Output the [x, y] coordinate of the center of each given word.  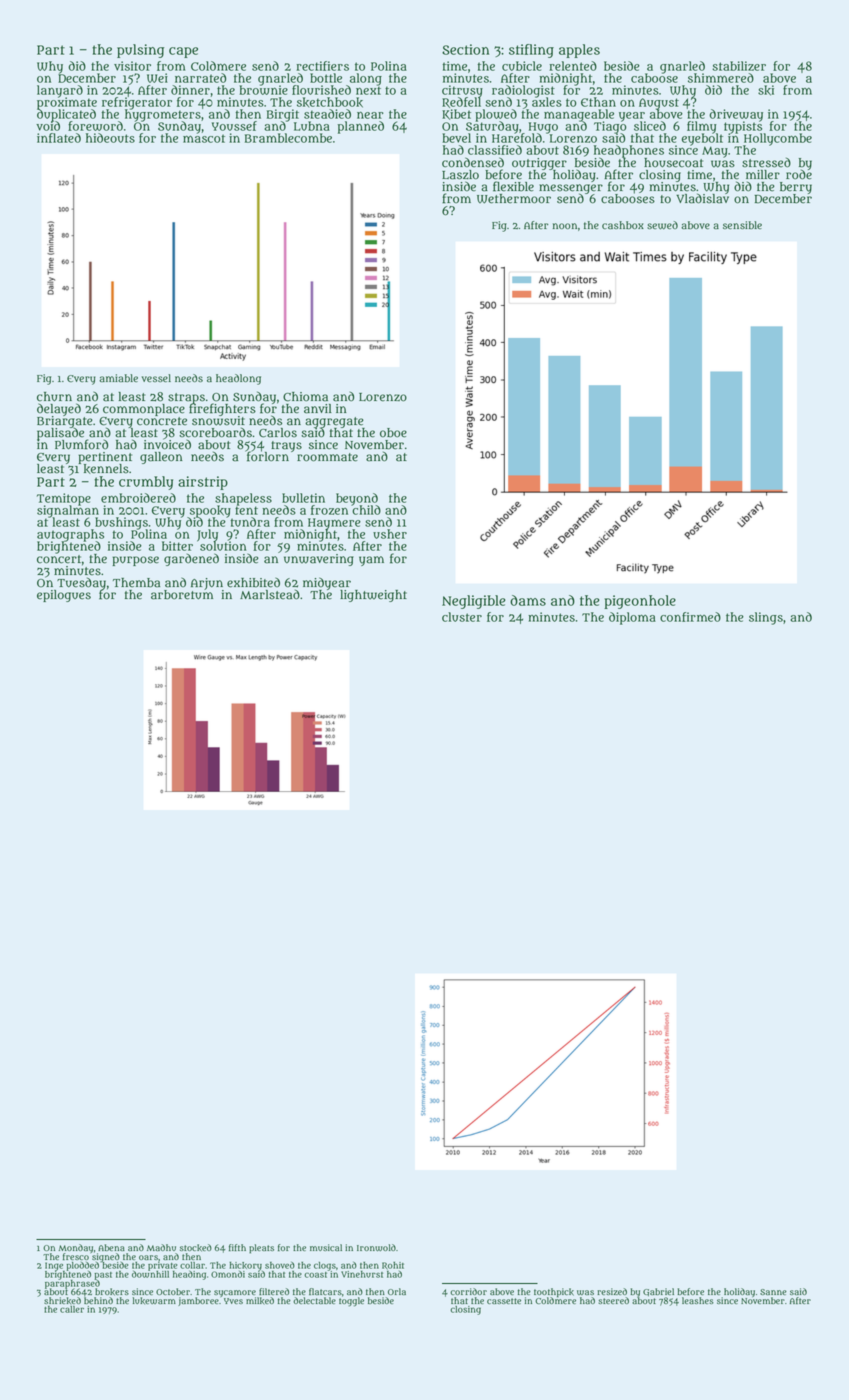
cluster [462, 617]
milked [260, 1301]
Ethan [598, 102]
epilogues [64, 596]
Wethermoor [514, 199]
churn [54, 397]
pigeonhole [640, 602]
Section [465, 49]
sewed [662, 225]
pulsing [140, 51]
